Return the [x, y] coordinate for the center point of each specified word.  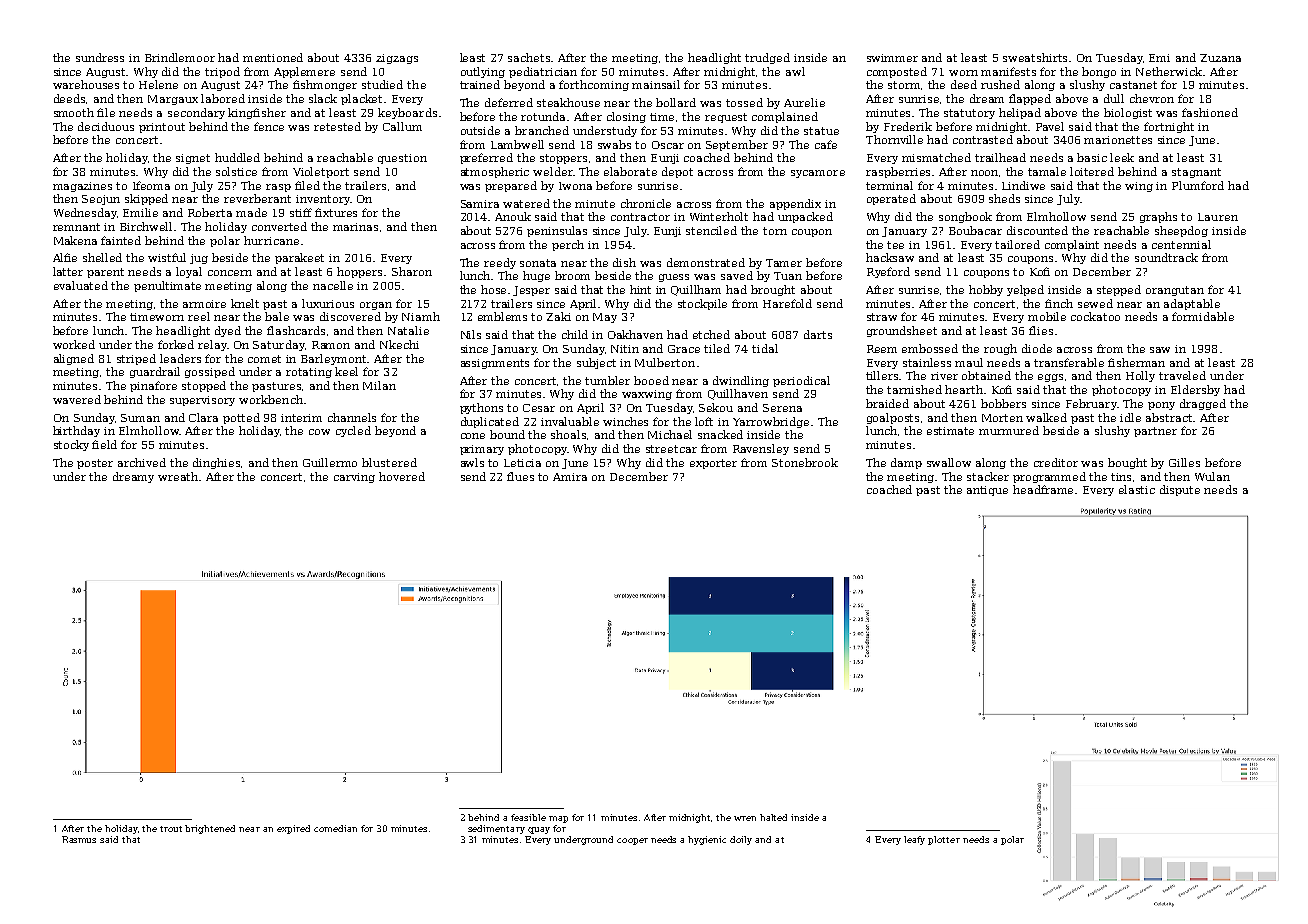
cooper [632, 841]
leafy [914, 840]
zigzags [397, 59]
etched [711, 334]
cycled [353, 431]
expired [293, 829]
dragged [1203, 404]
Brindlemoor [180, 57]
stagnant [1196, 173]
